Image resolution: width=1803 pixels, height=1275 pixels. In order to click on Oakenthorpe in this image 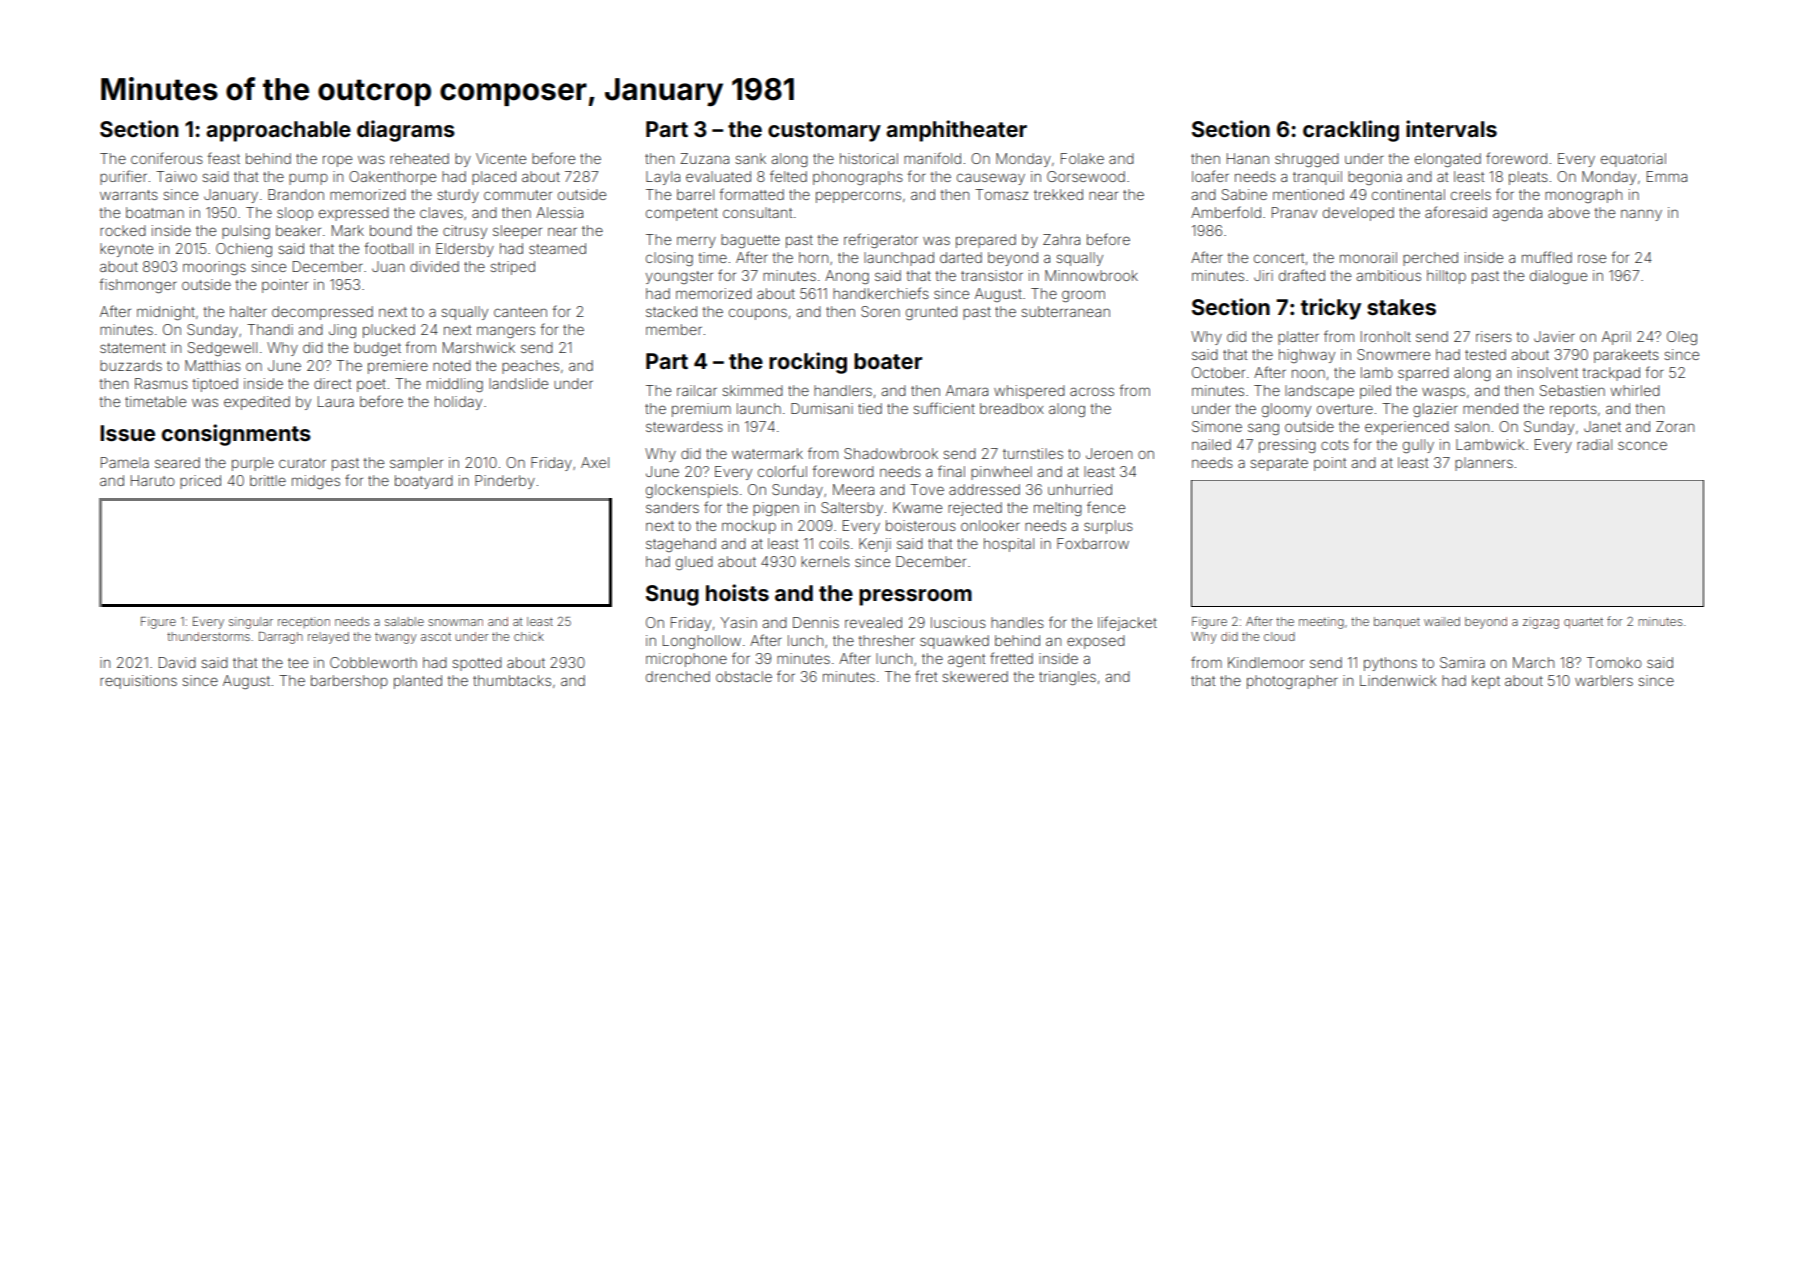, I will do `click(392, 178)`.
